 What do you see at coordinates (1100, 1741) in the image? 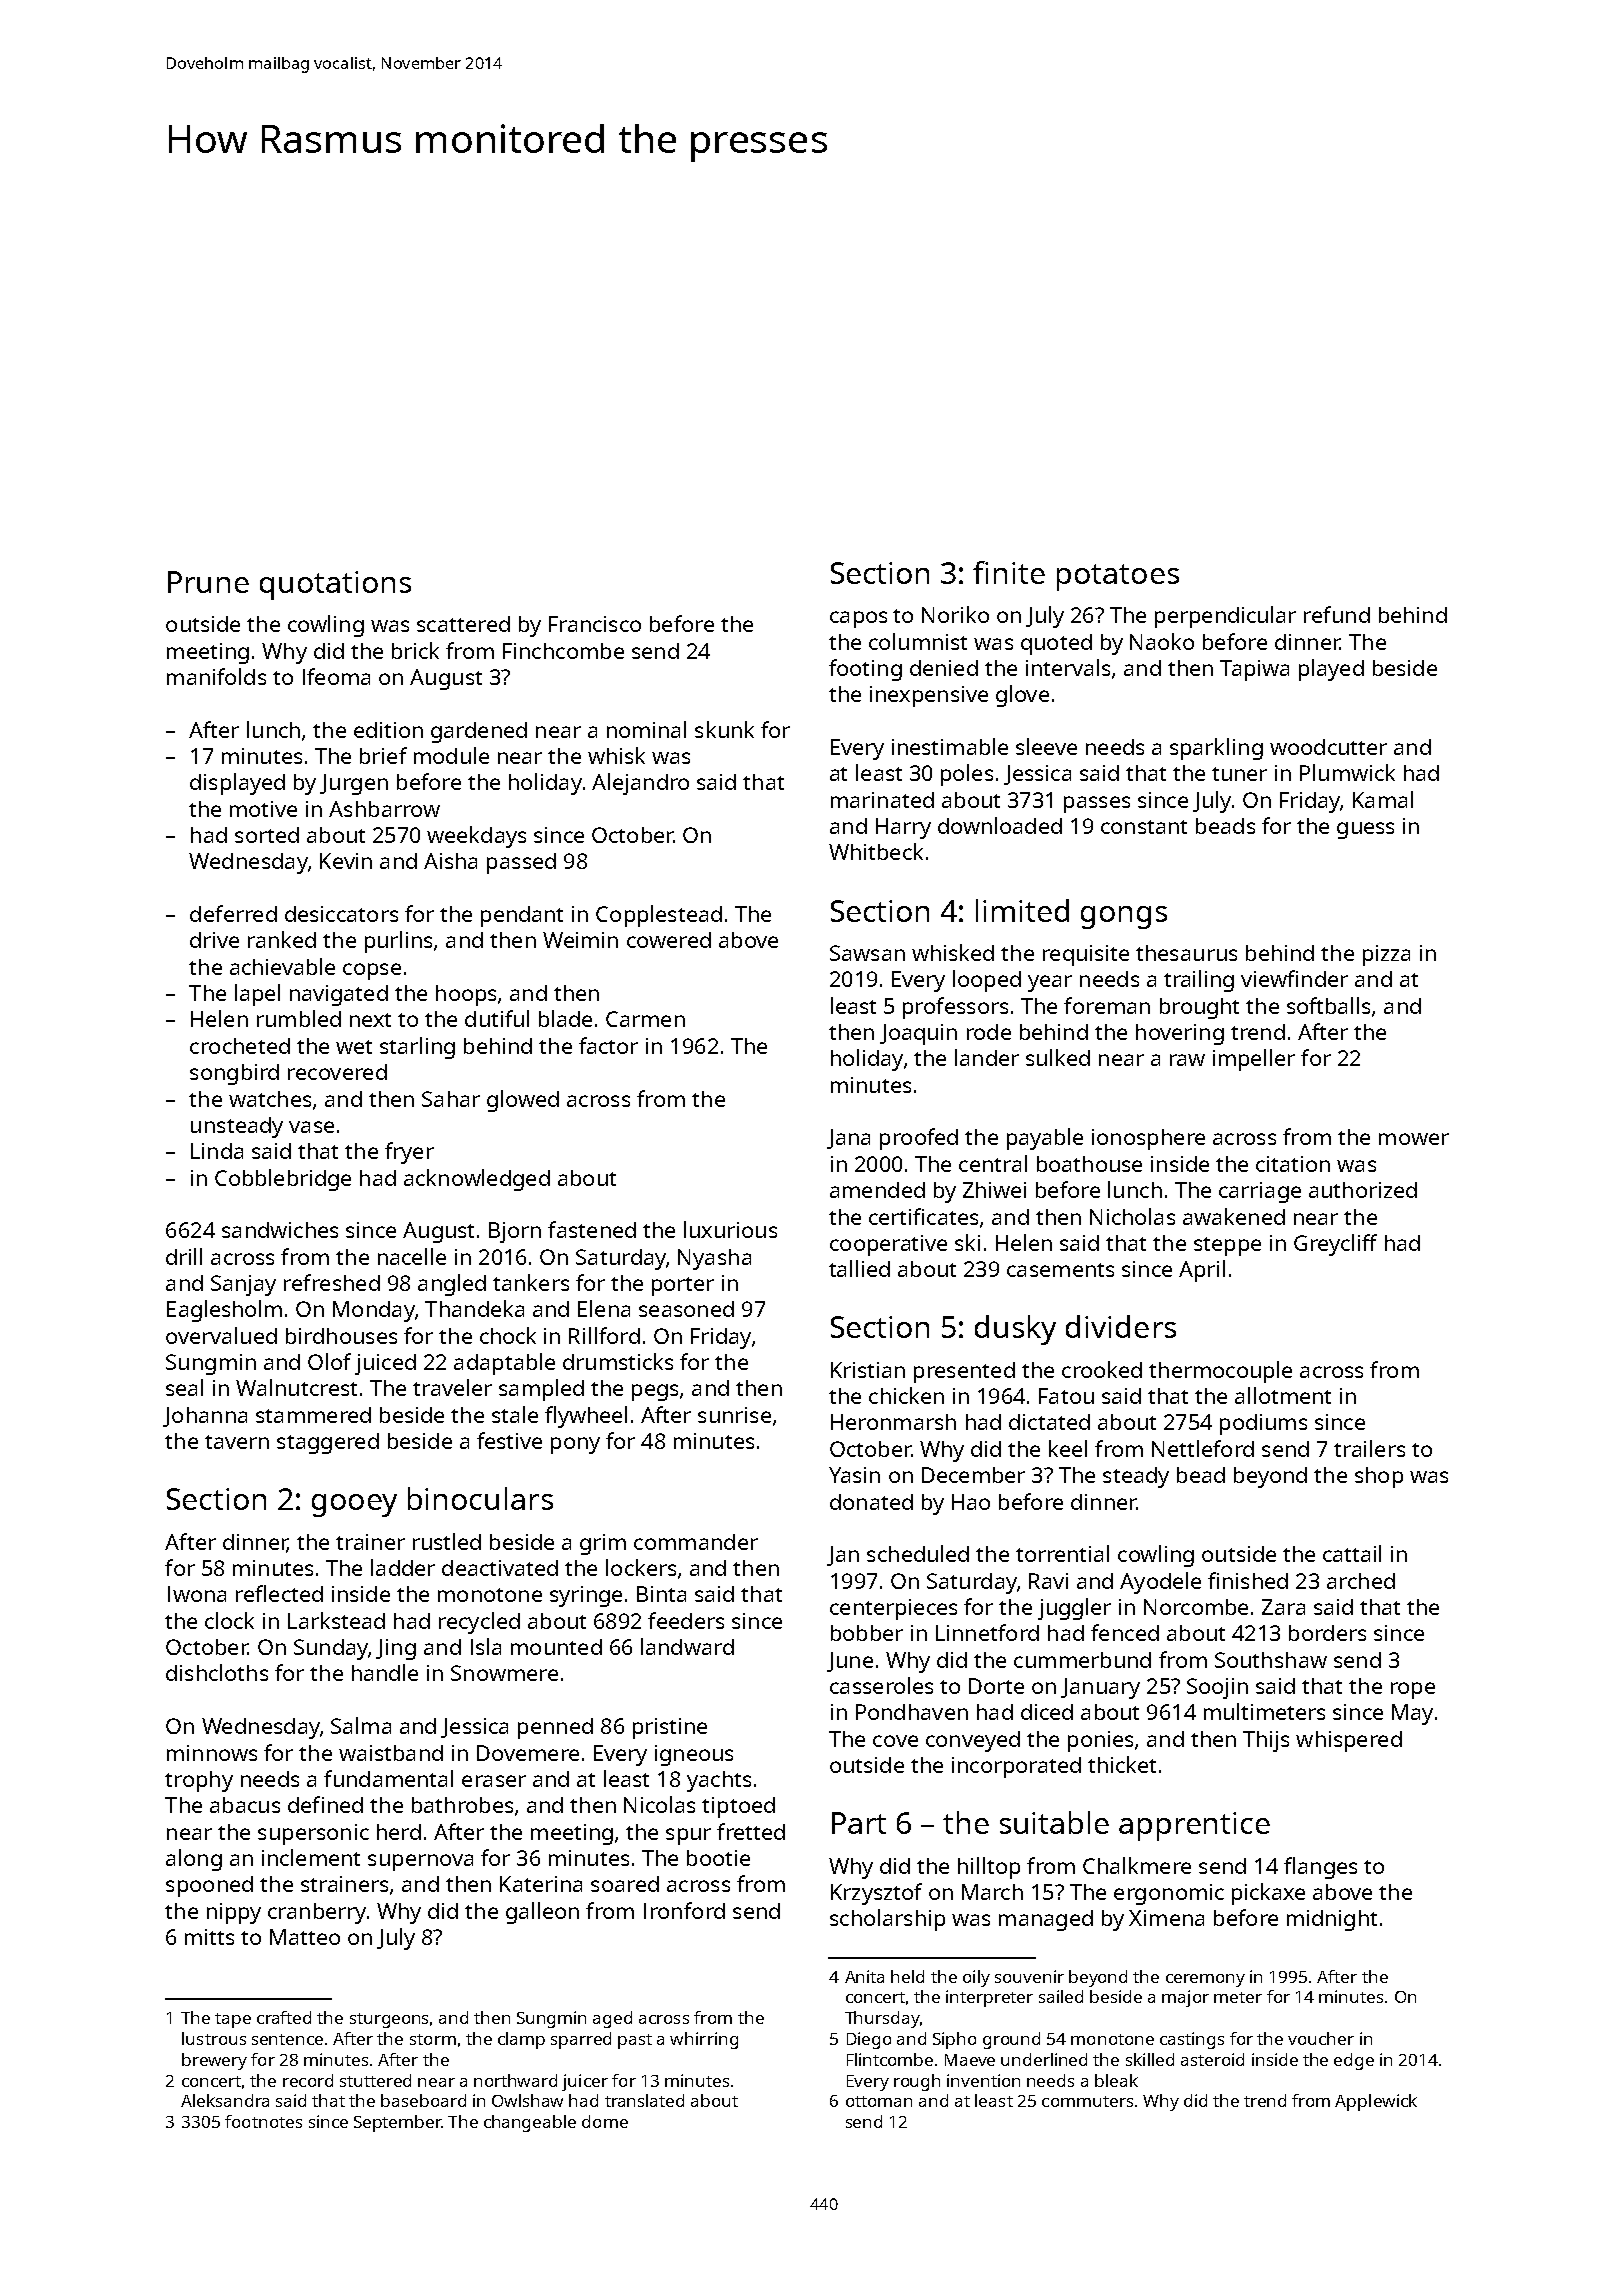
I see `ponies` at bounding box center [1100, 1741].
